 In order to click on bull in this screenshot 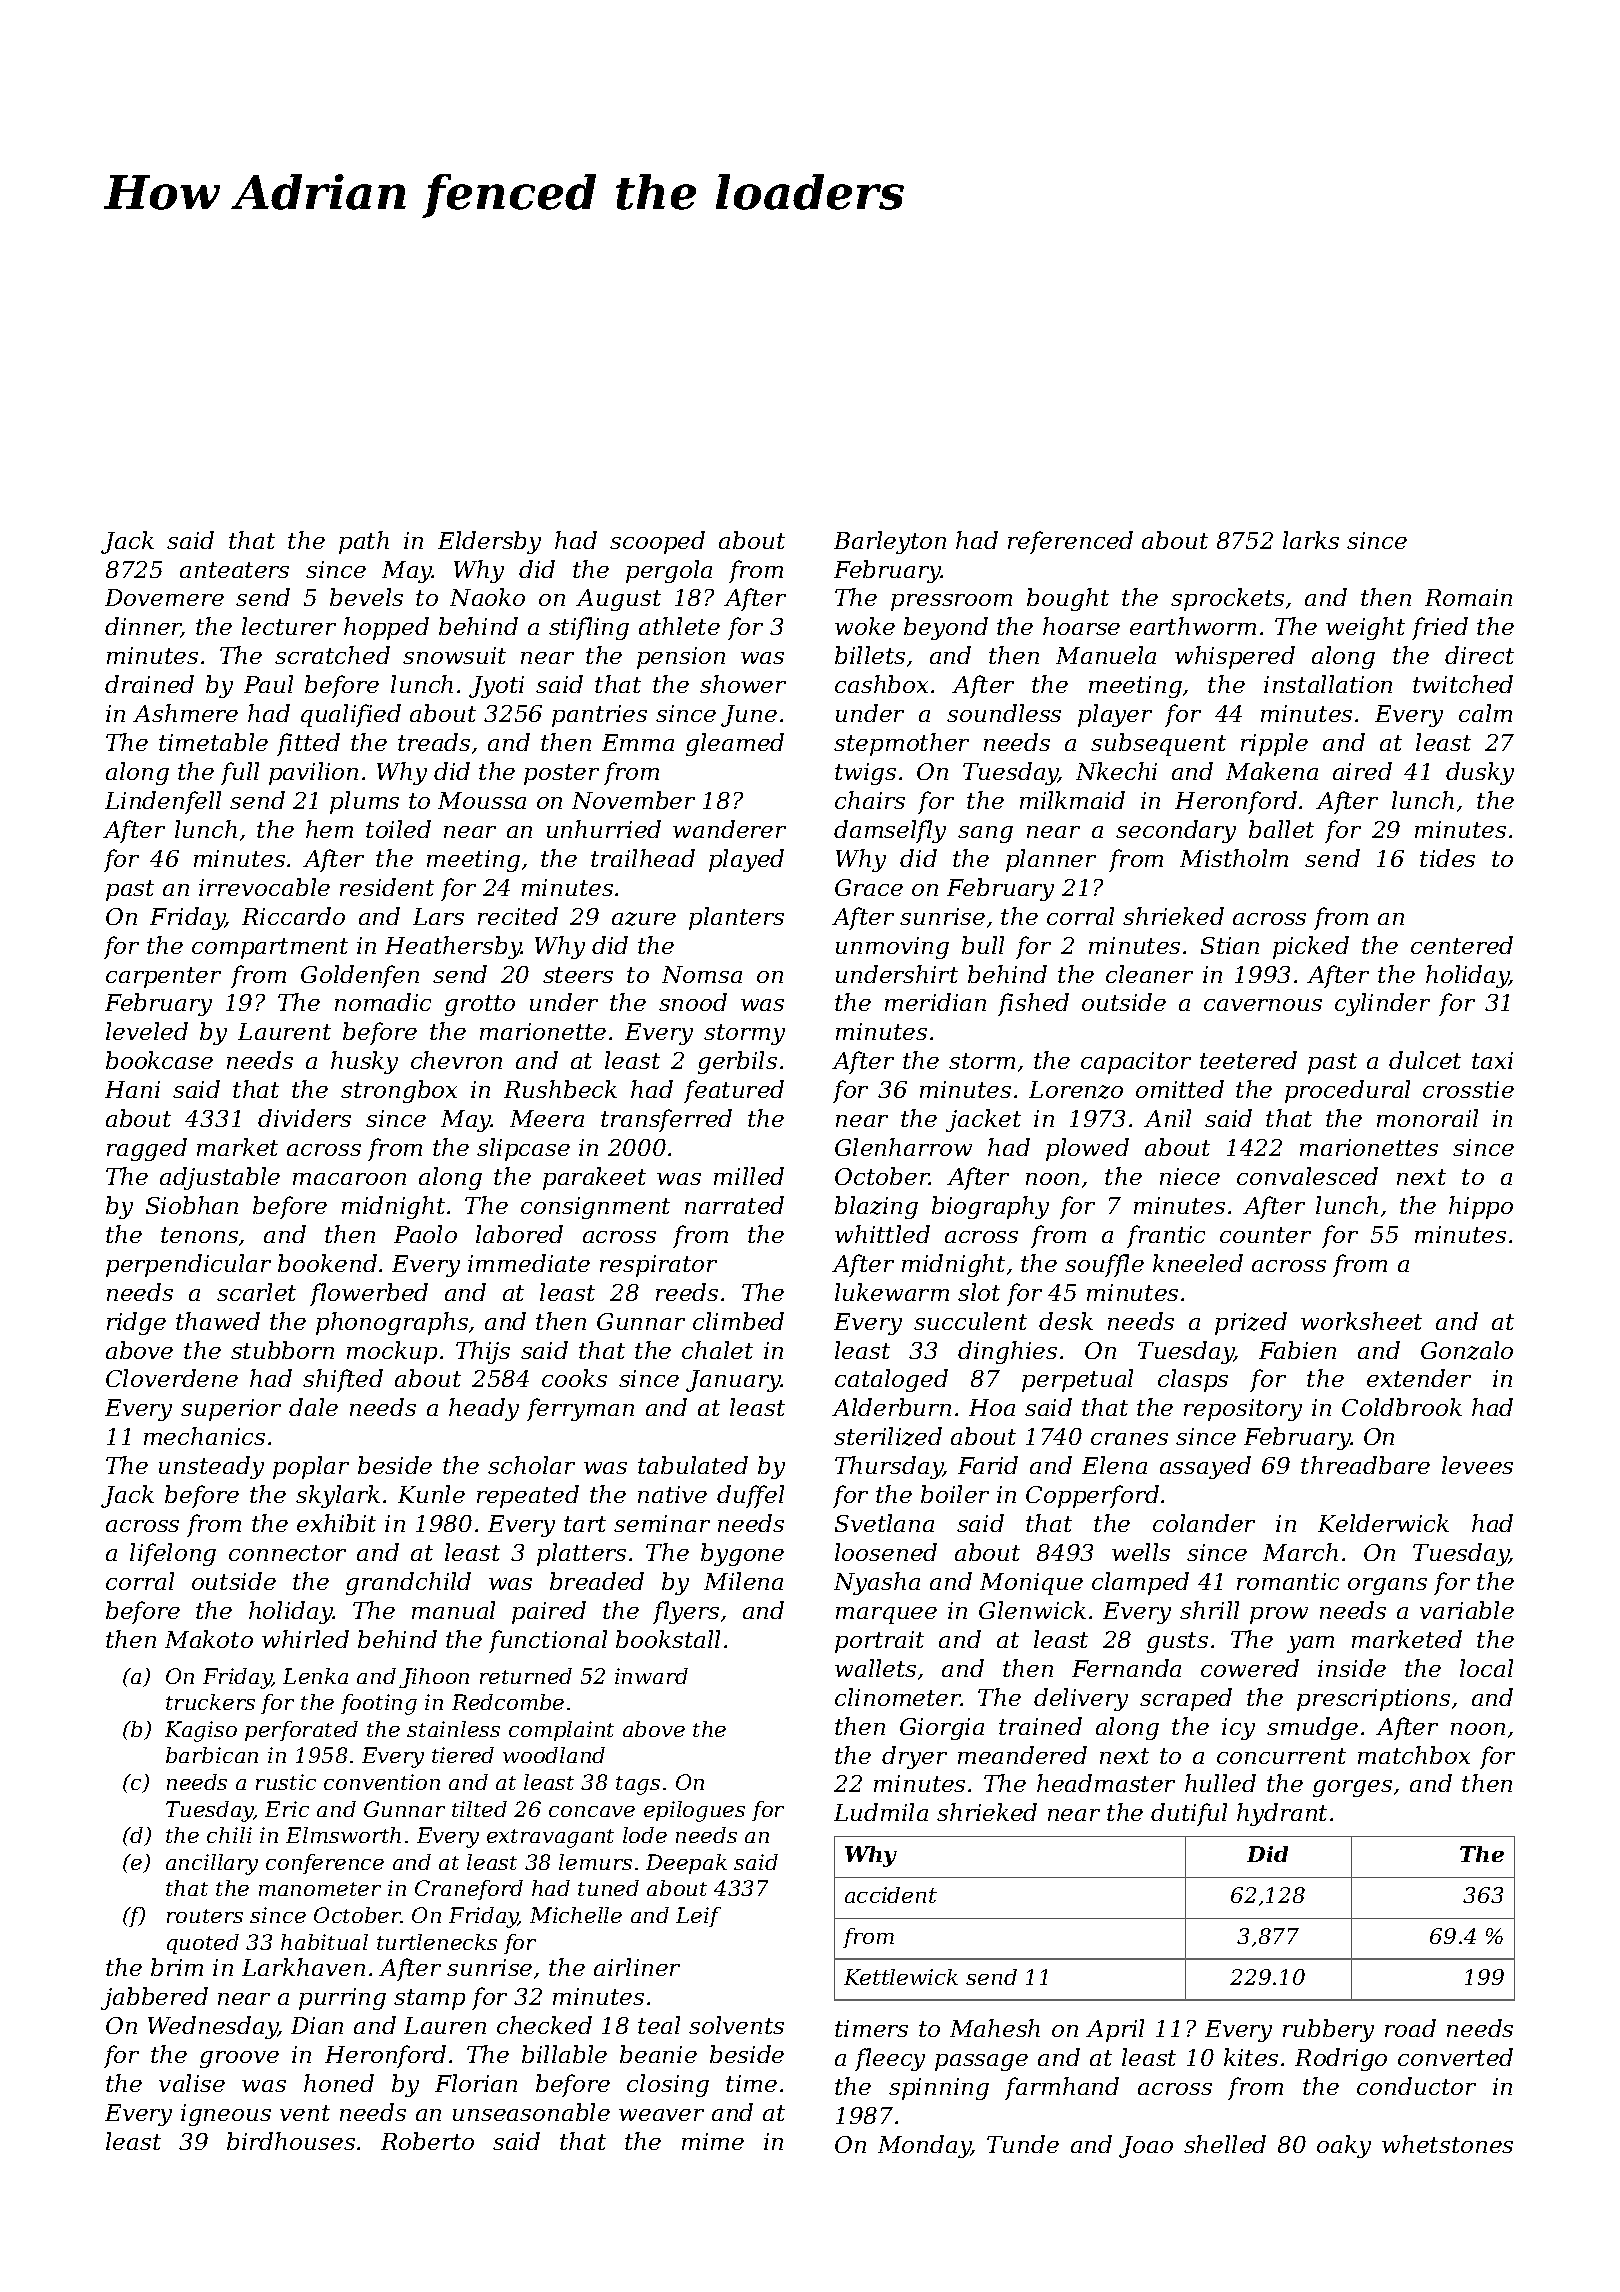, I will do `click(983, 945)`.
